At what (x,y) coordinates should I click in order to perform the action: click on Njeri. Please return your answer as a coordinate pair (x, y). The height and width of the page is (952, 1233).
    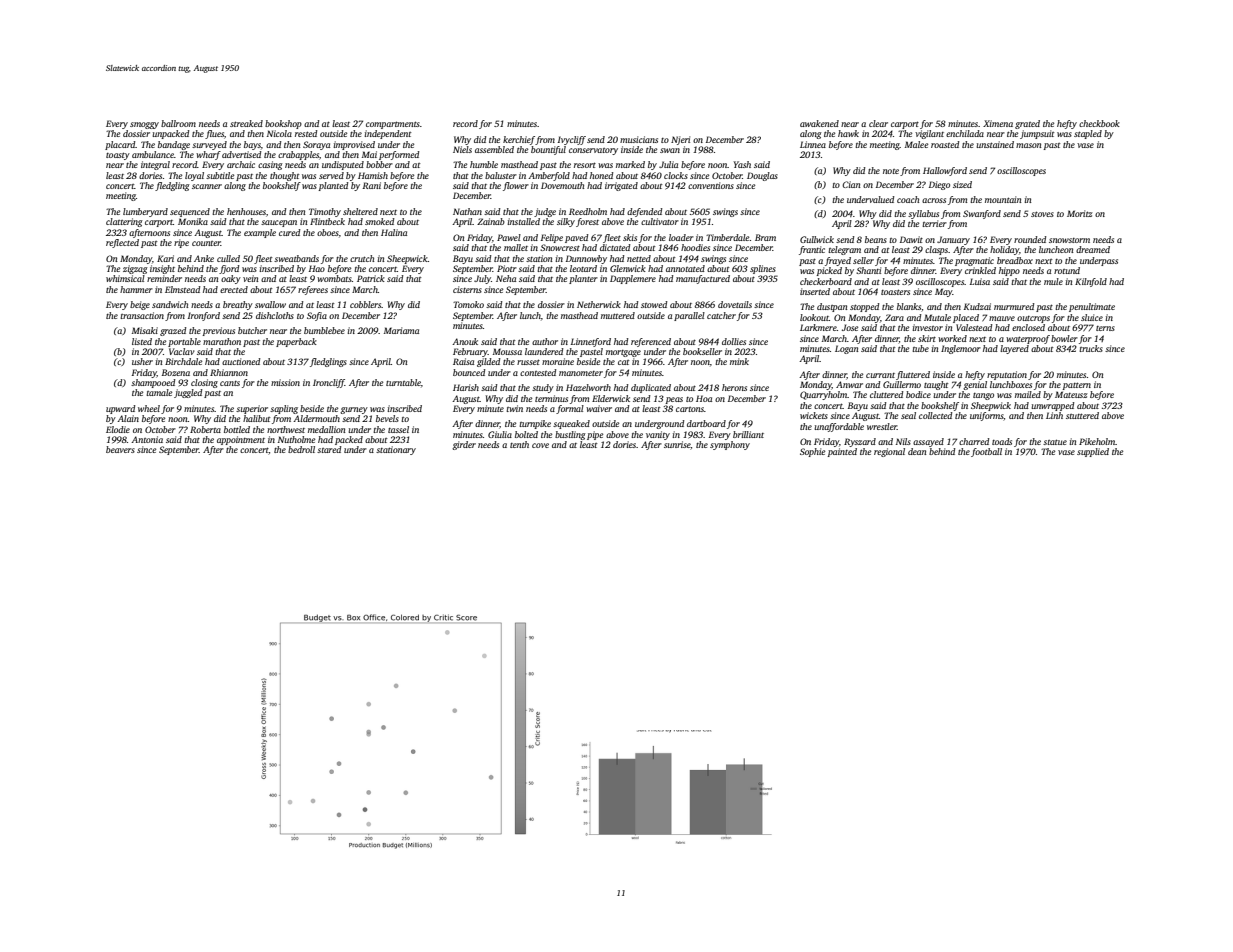
    Looking at the image, I should click on (680, 140).
